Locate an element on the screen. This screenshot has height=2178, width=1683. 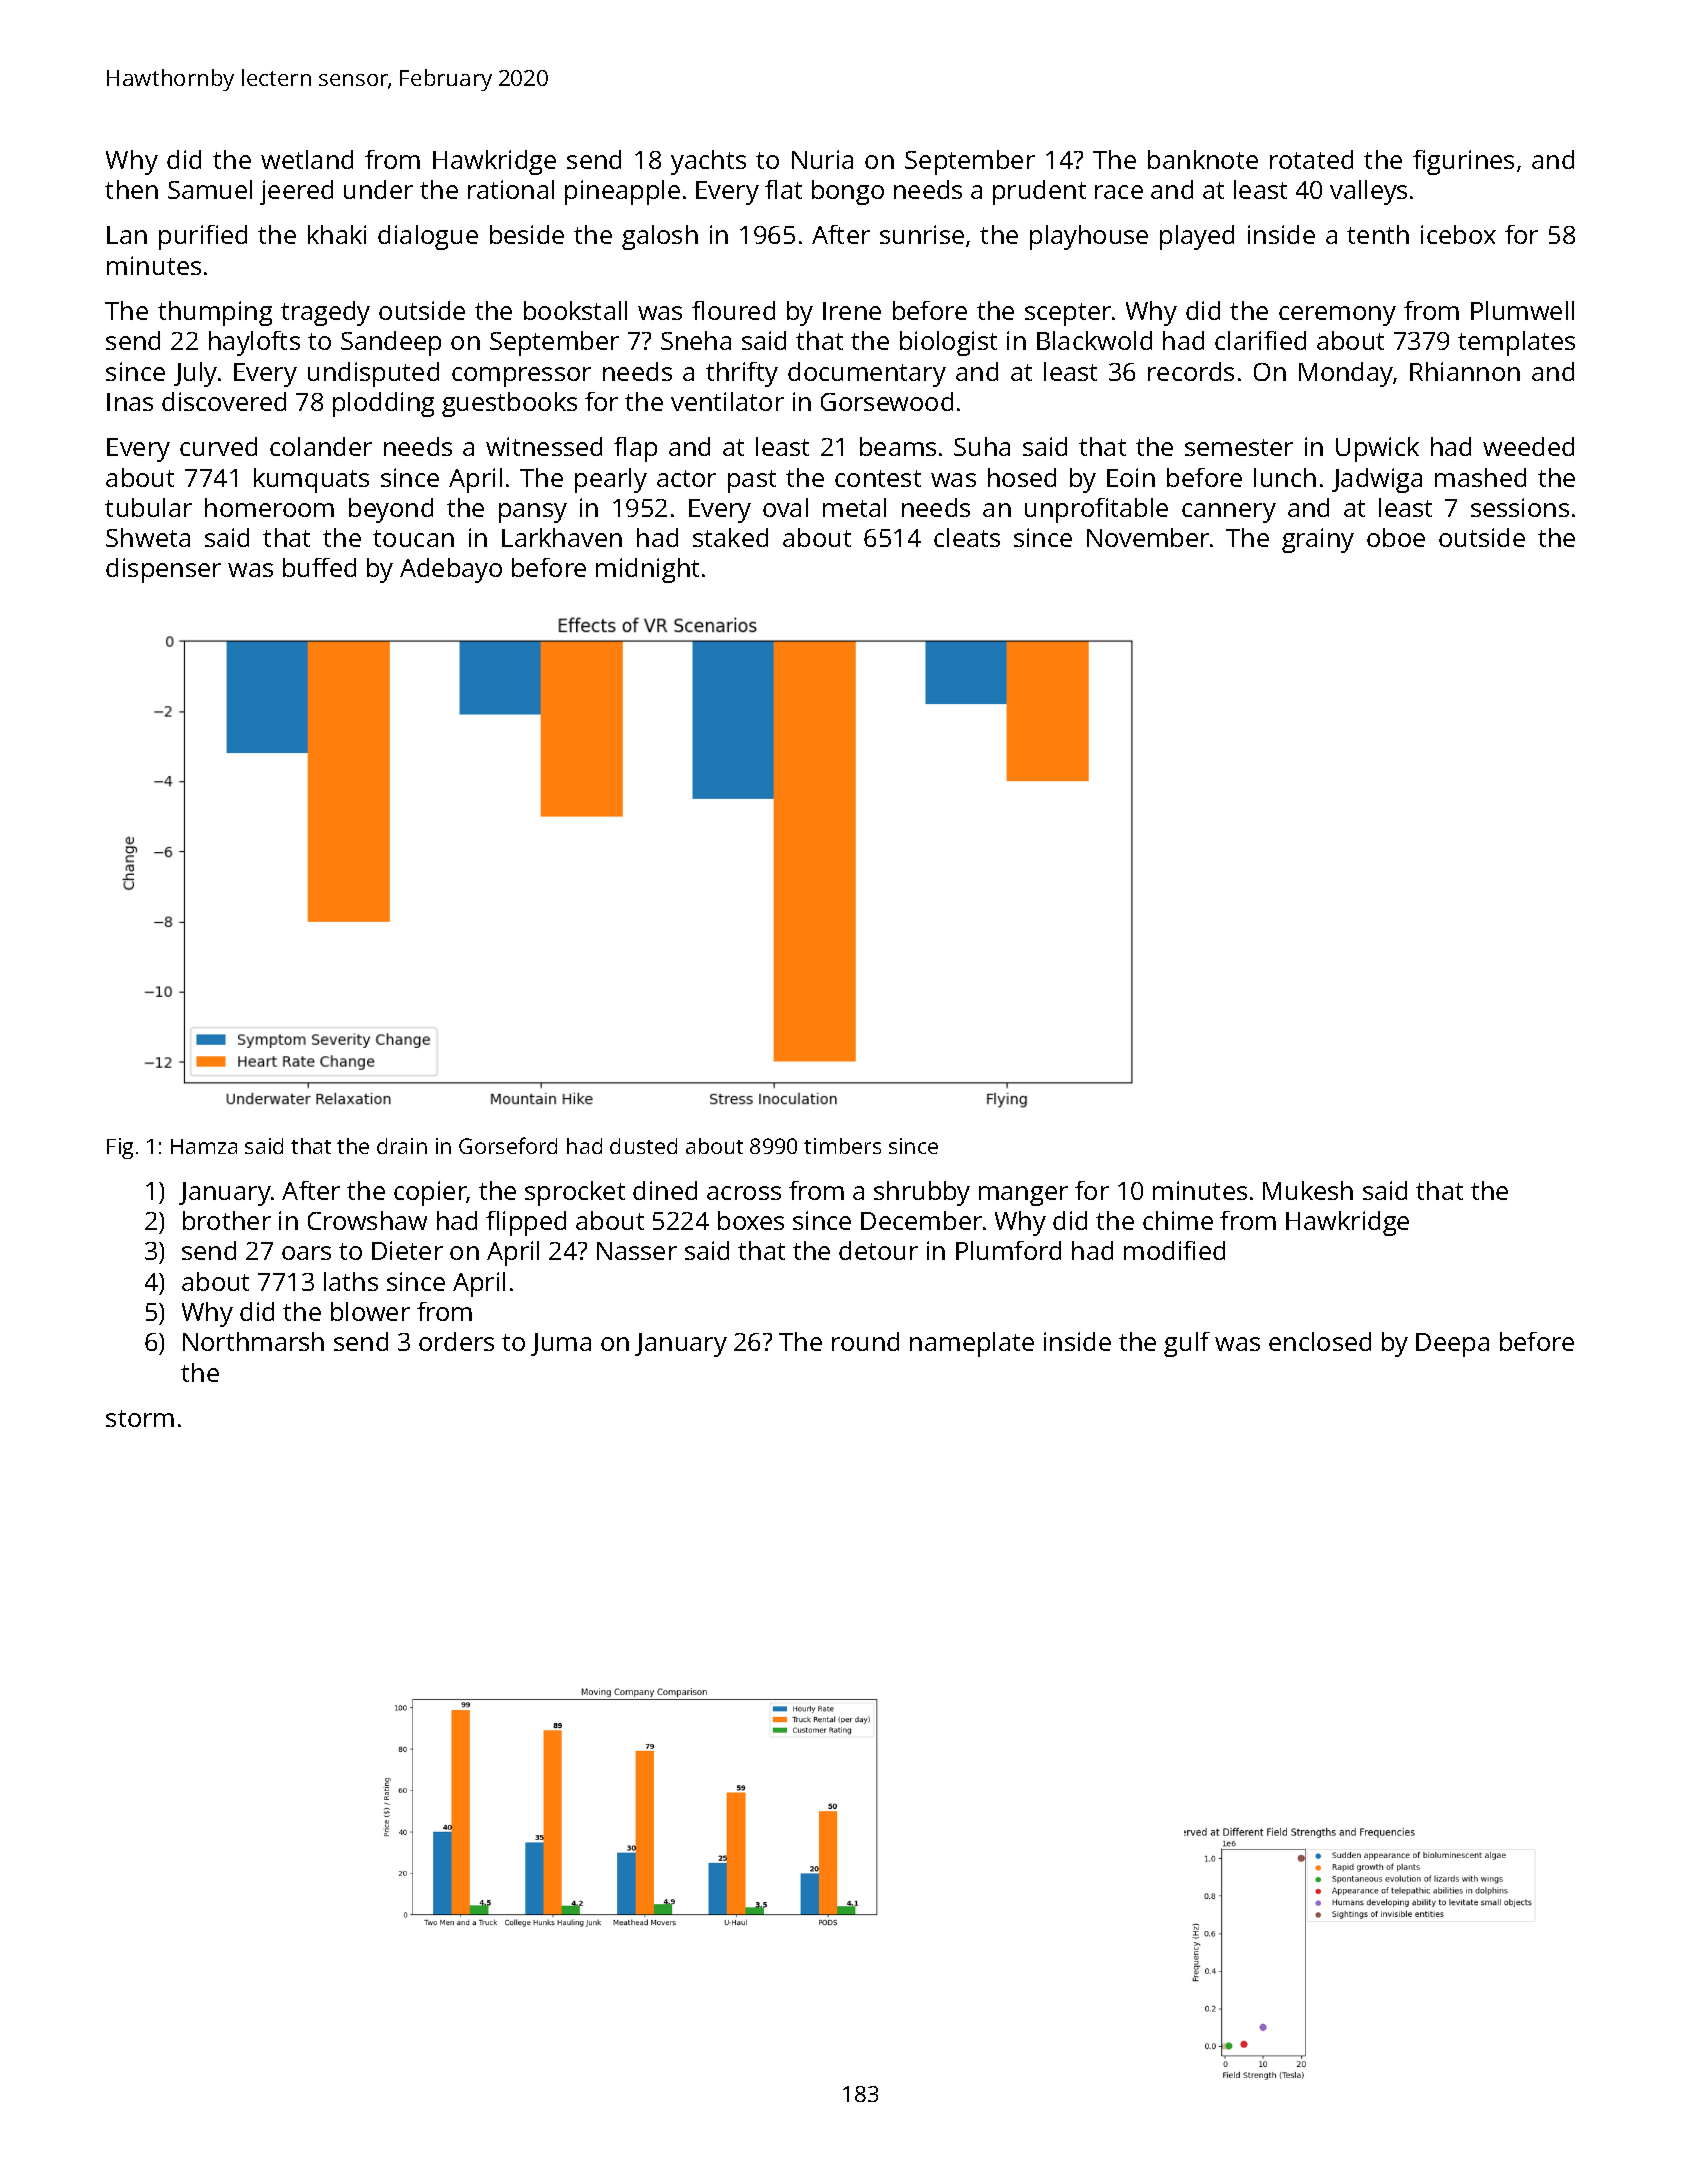
yachts is located at coordinates (708, 162).
